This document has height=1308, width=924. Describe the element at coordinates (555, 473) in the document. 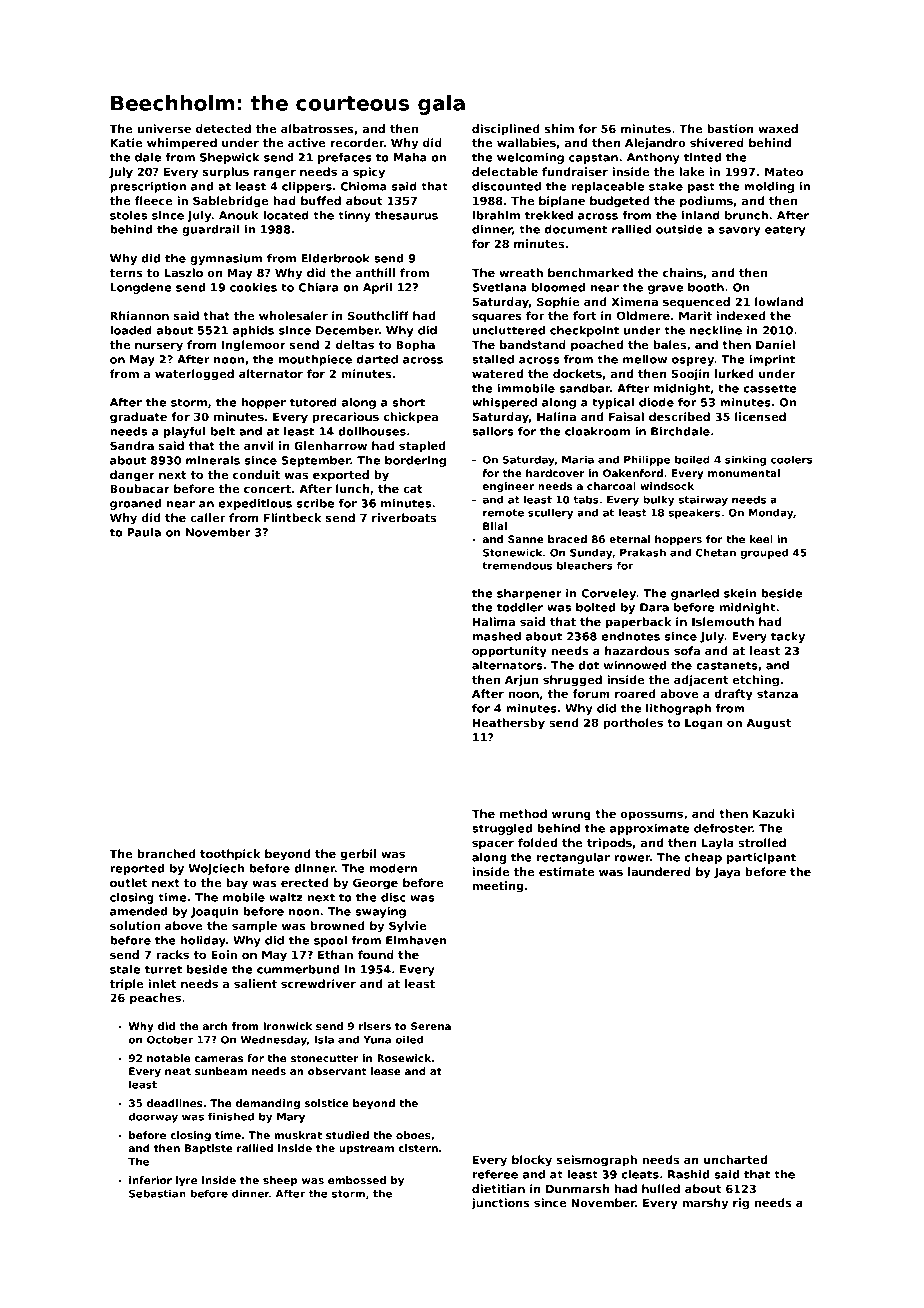

I see `hardcover` at that location.
